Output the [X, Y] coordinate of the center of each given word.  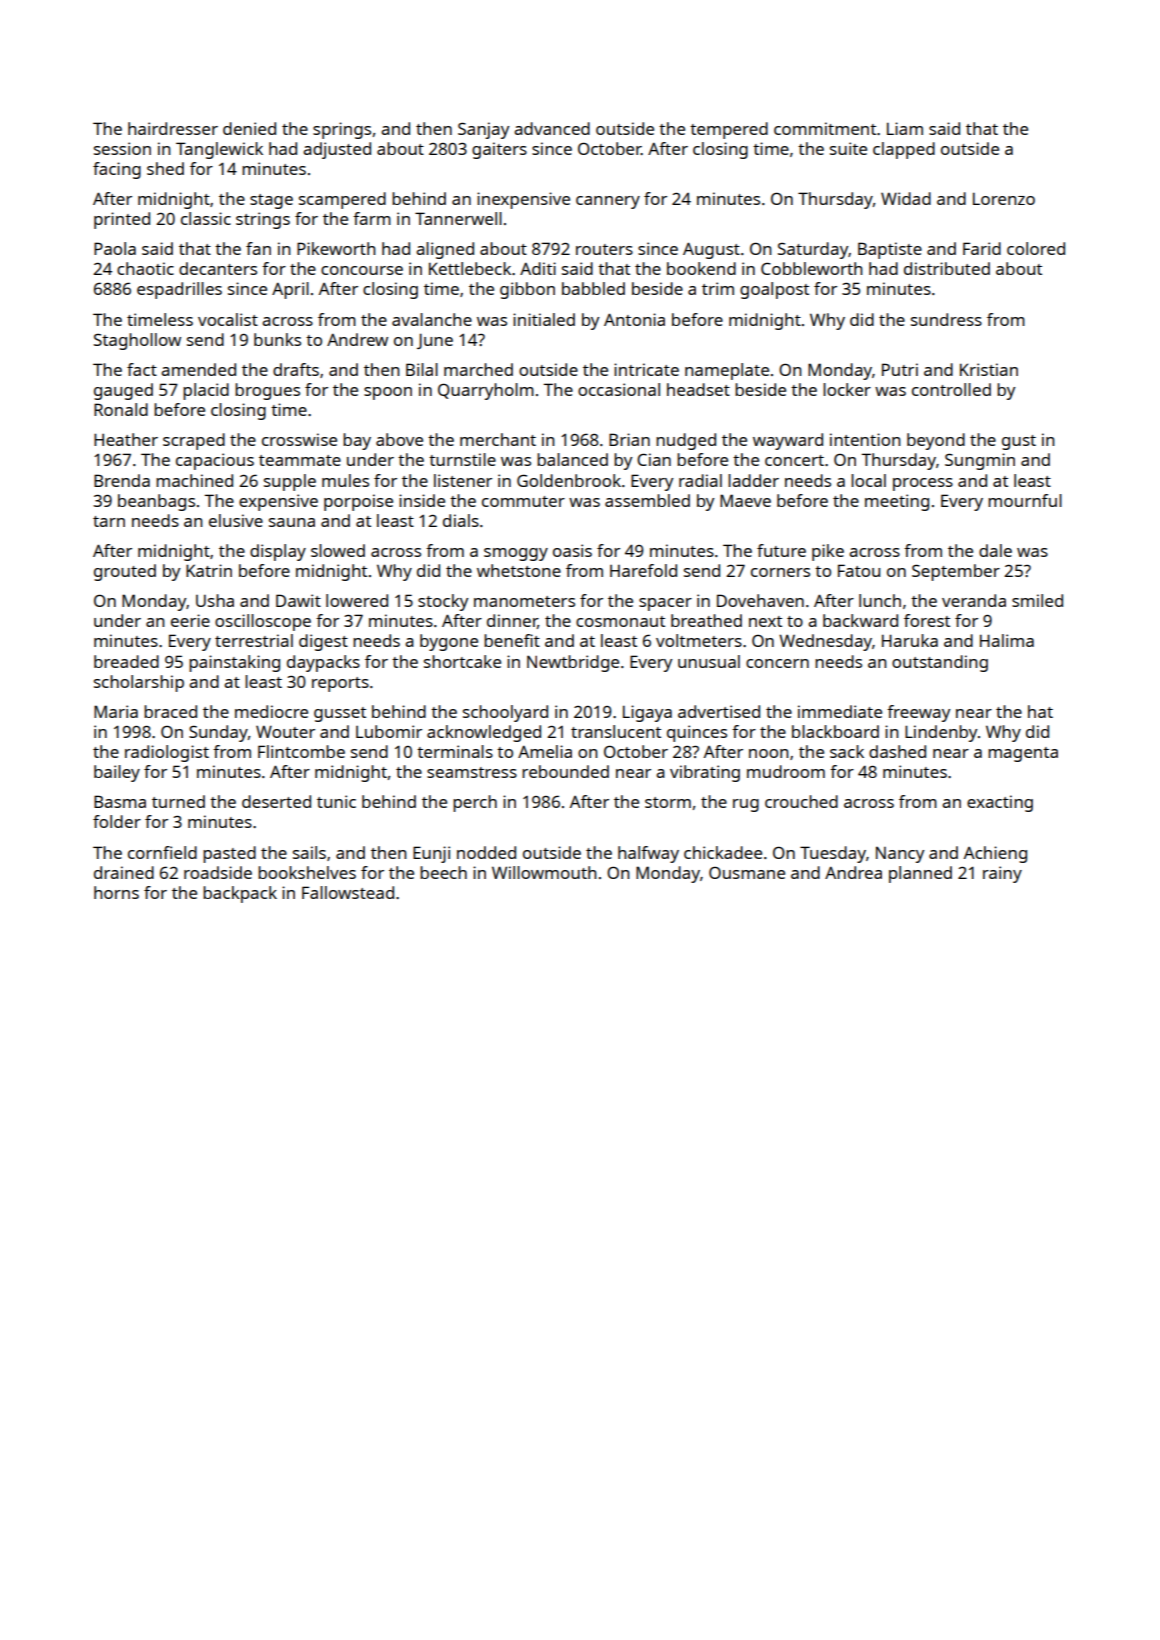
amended [198, 369]
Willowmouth [544, 872]
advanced [552, 128]
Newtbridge [573, 663]
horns [116, 892]
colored [1036, 248]
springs [342, 130]
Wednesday [825, 642]
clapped [904, 150]
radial [700, 480]
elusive [236, 520]
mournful [1025, 500]
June [435, 341]
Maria [116, 711]
